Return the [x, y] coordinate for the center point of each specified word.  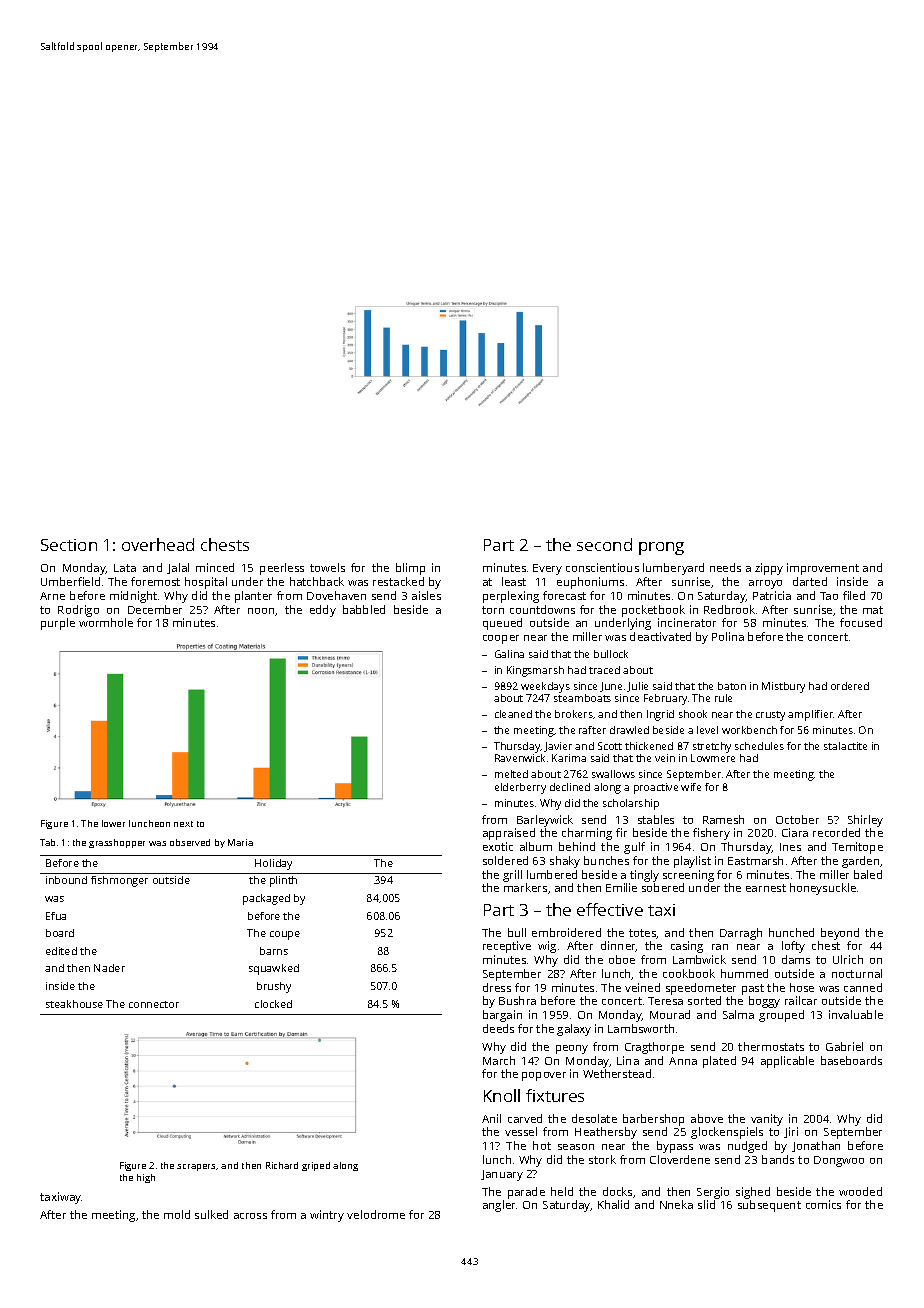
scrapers [197, 1167]
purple [58, 624]
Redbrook [729, 609]
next [183, 824]
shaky [565, 862]
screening [688, 876]
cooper [501, 639]
